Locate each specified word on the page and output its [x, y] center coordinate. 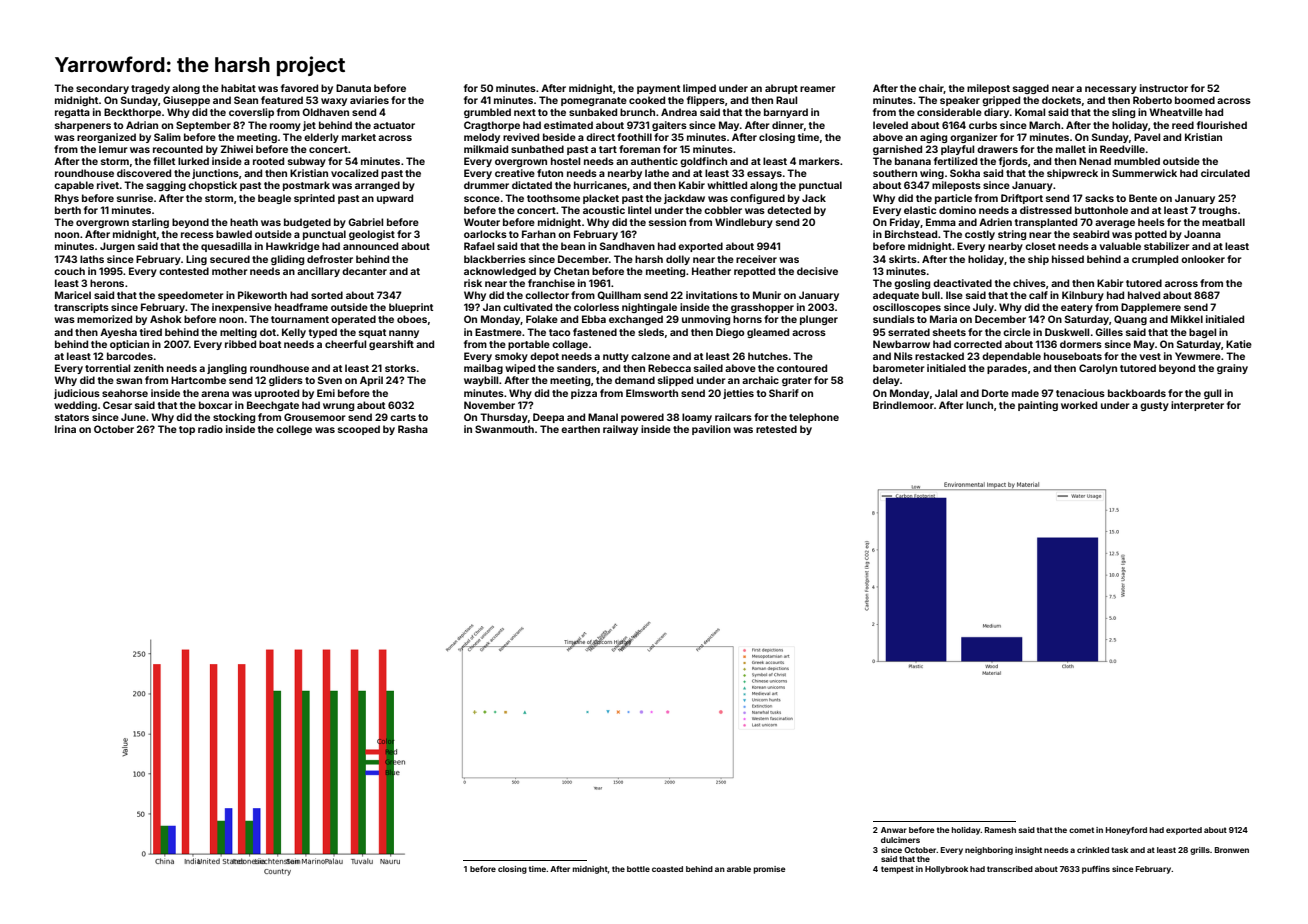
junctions [215, 174]
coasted [667, 869]
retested [776, 429]
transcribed [1010, 869]
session [667, 222]
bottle [638, 869]
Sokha [965, 173]
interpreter [1197, 406]
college [294, 430]
